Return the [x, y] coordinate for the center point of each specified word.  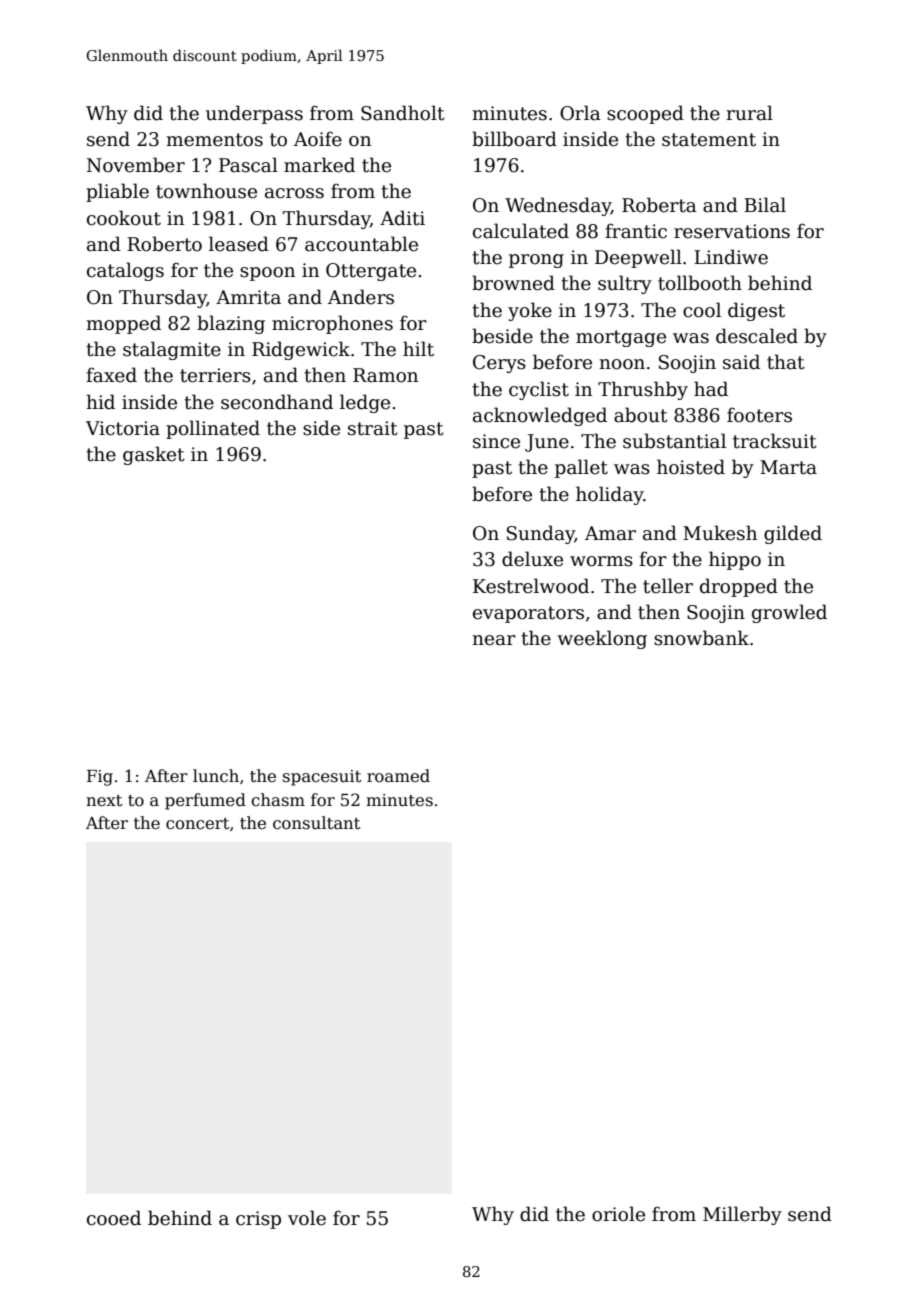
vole [307, 1218]
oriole [618, 1214]
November [136, 165]
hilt [418, 349]
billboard [514, 139]
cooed [114, 1218]
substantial [674, 441]
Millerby [742, 1215]
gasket [154, 455]
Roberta [659, 205]
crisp [258, 1220]
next [104, 801]
